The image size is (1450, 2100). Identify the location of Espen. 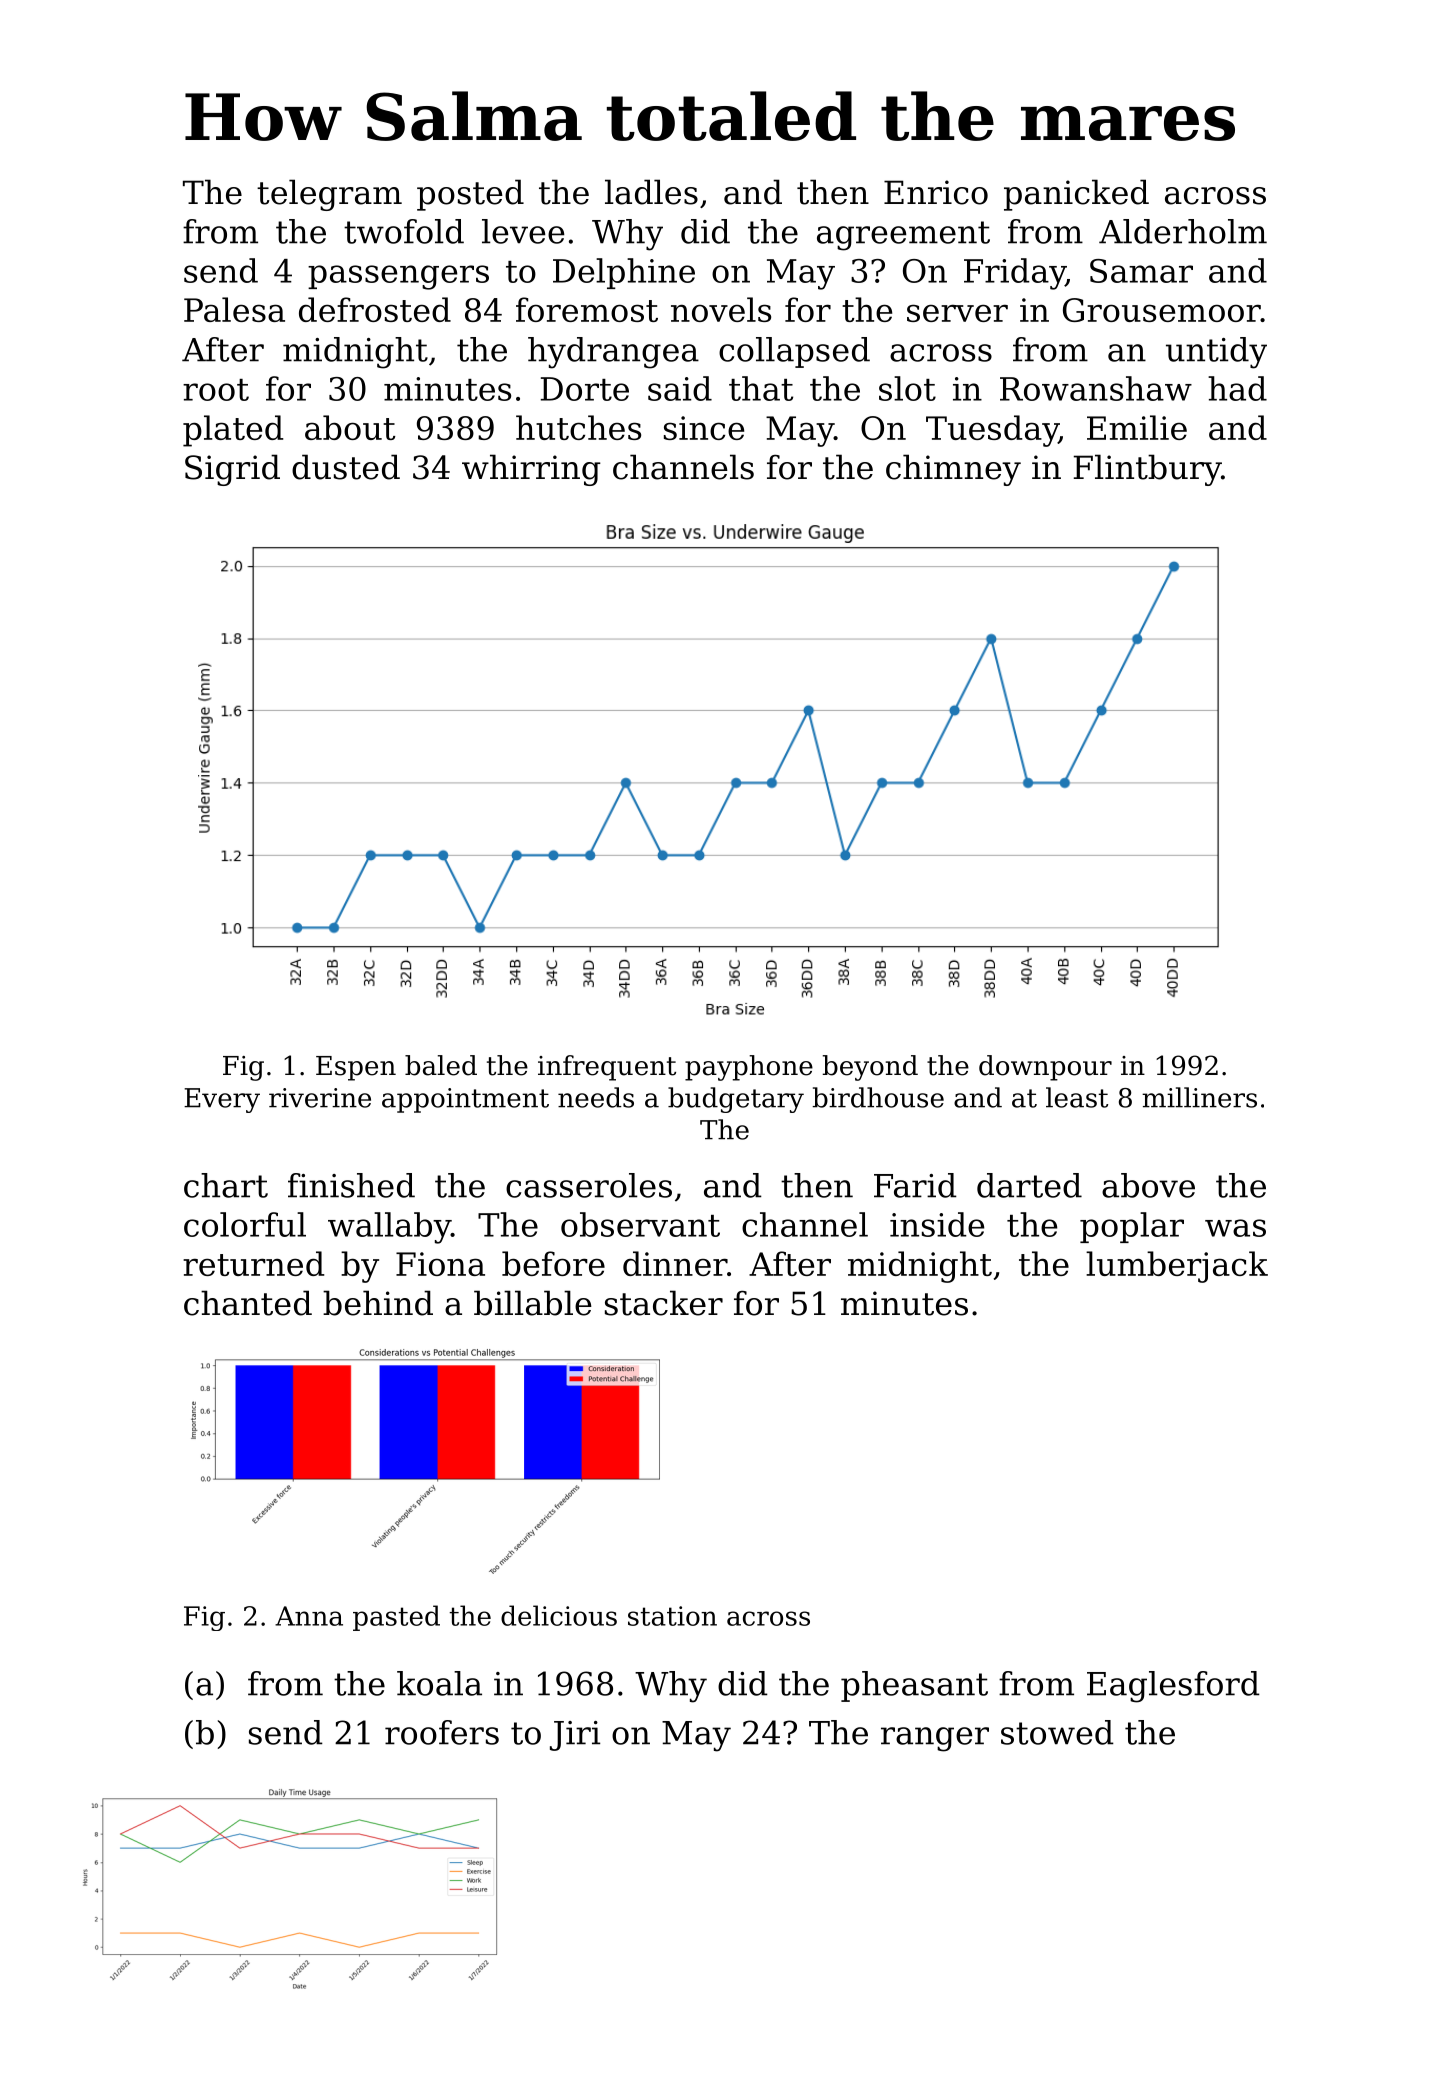
(356, 1068).
